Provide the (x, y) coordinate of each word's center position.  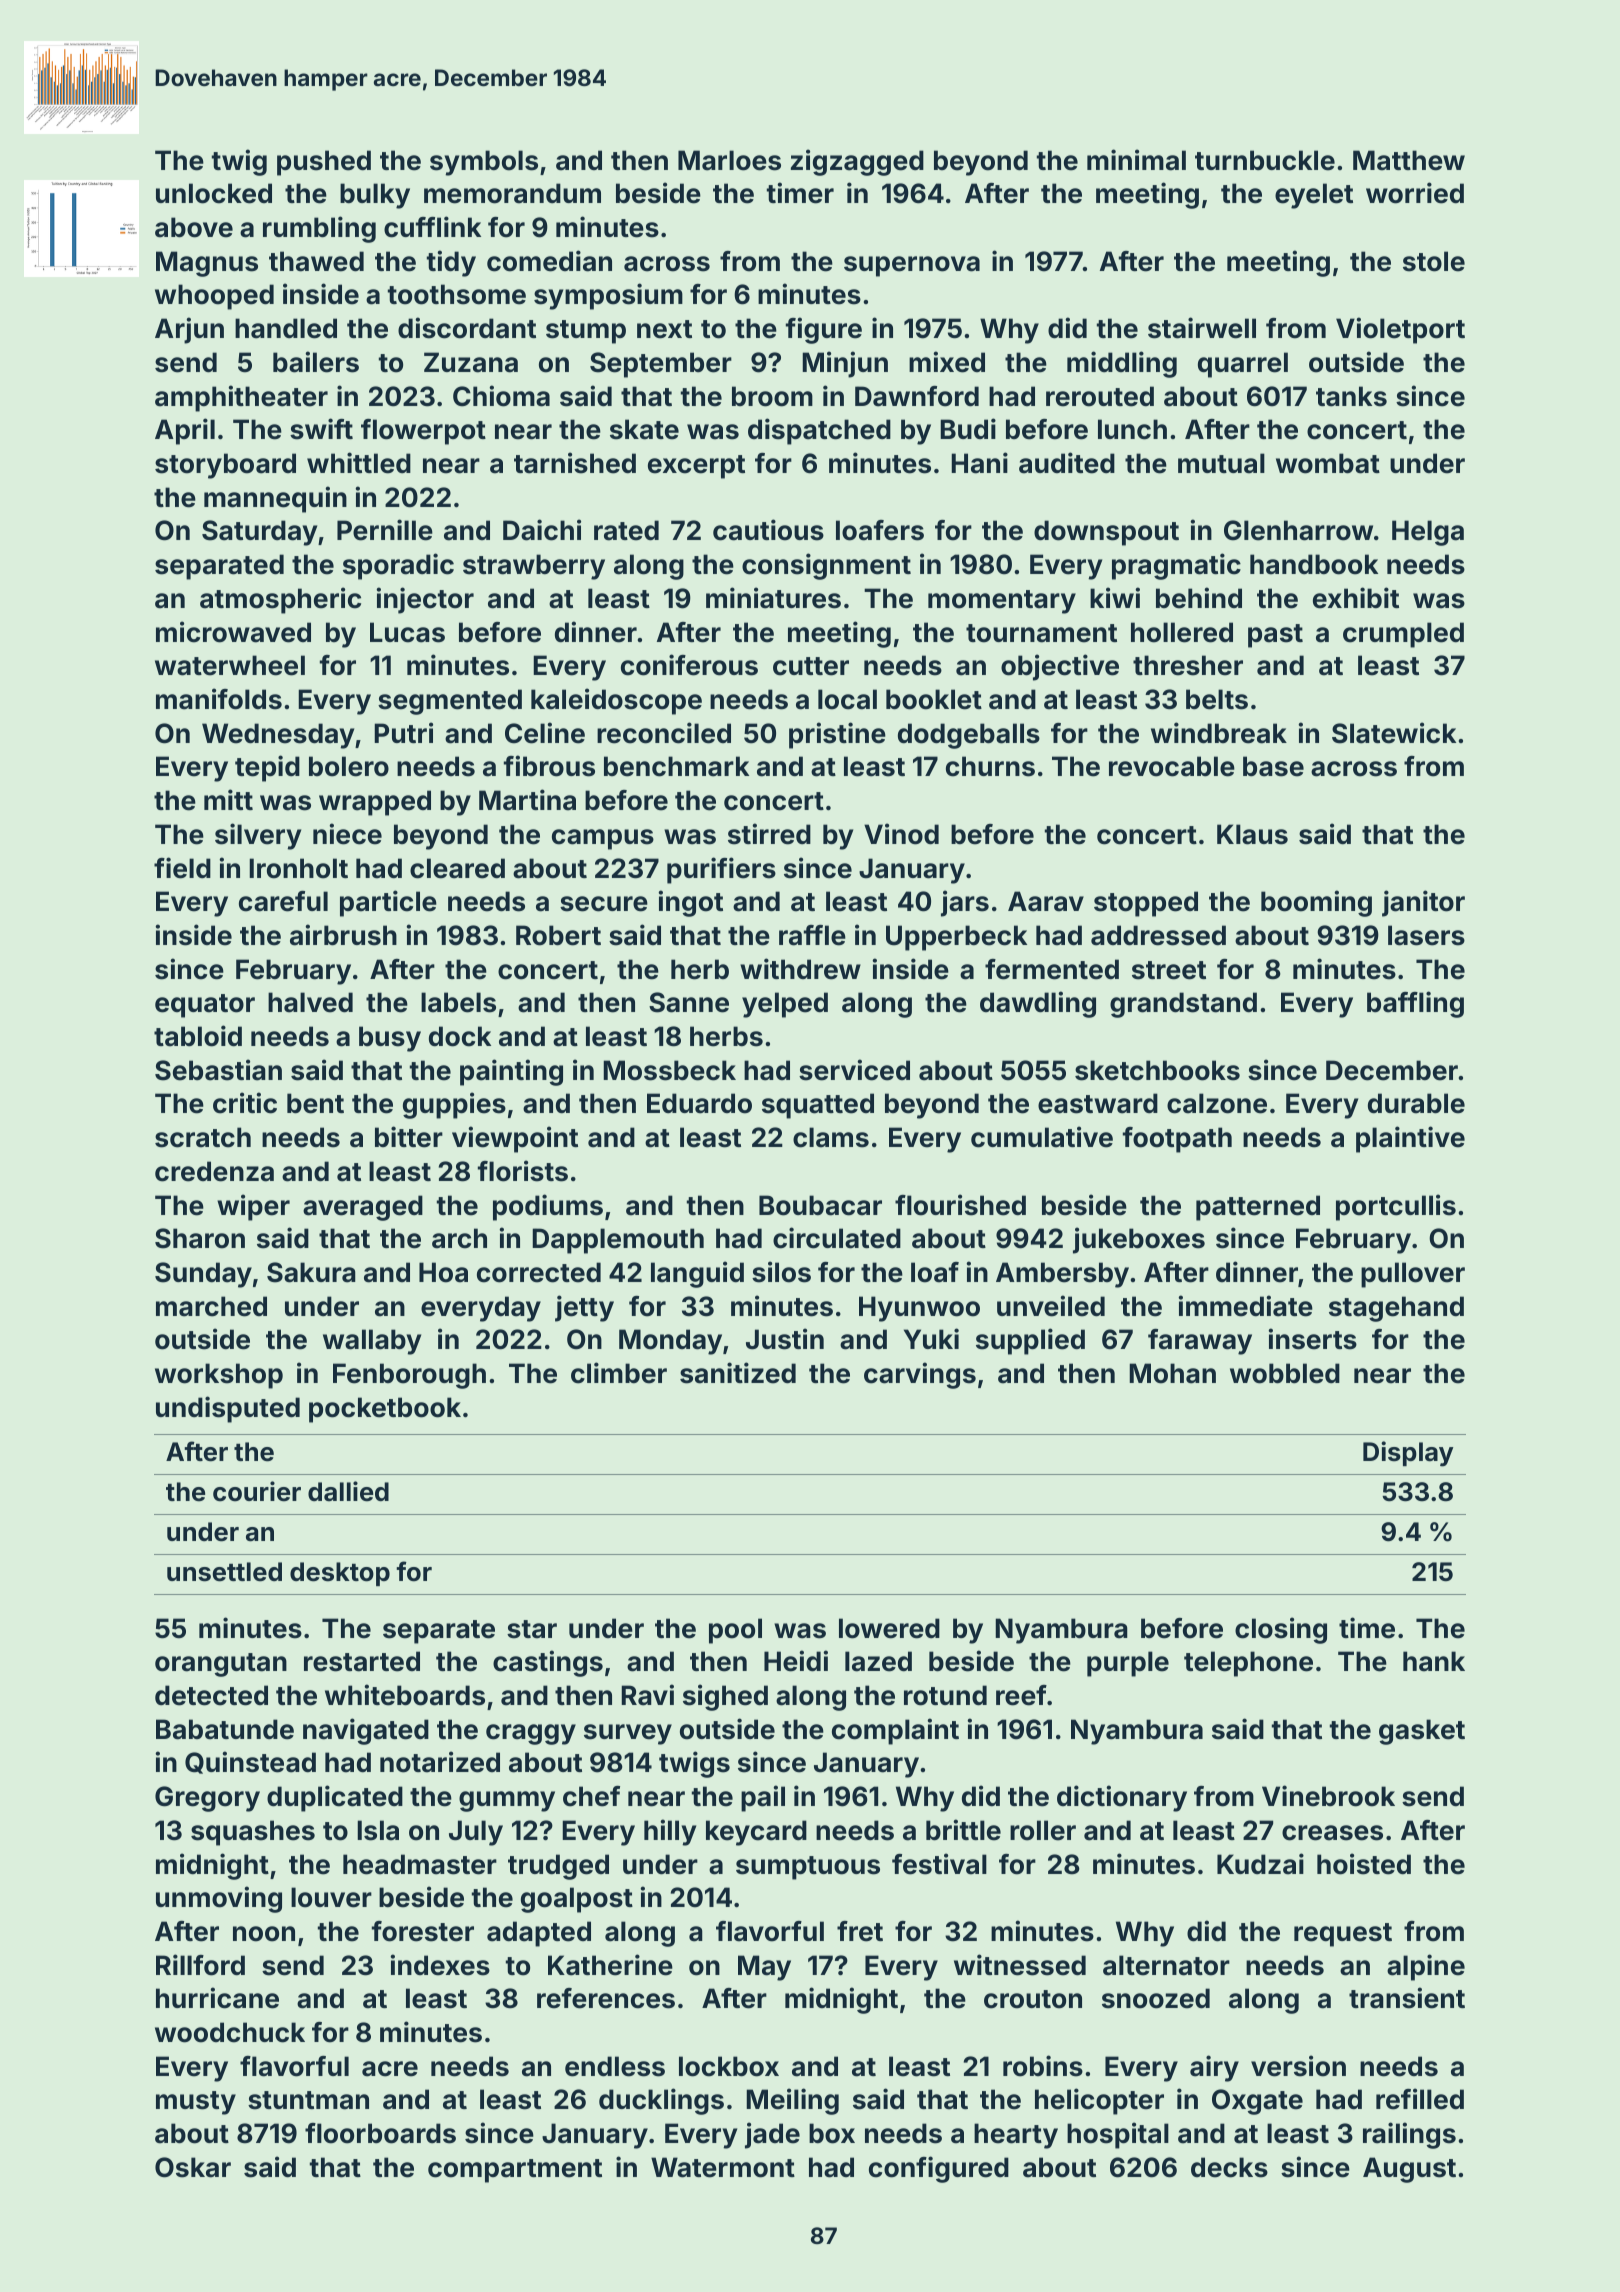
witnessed (1020, 1965)
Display (1408, 1454)
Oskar (193, 2167)
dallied (348, 1491)
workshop (219, 1376)
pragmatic (1176, 566)
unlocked (214, 193)
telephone (1248, 1664)
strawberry (534, 567)
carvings (920, 1375)
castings (548, 1663)
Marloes (729, 160)
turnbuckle (1265, 160)
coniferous (689, 665)
